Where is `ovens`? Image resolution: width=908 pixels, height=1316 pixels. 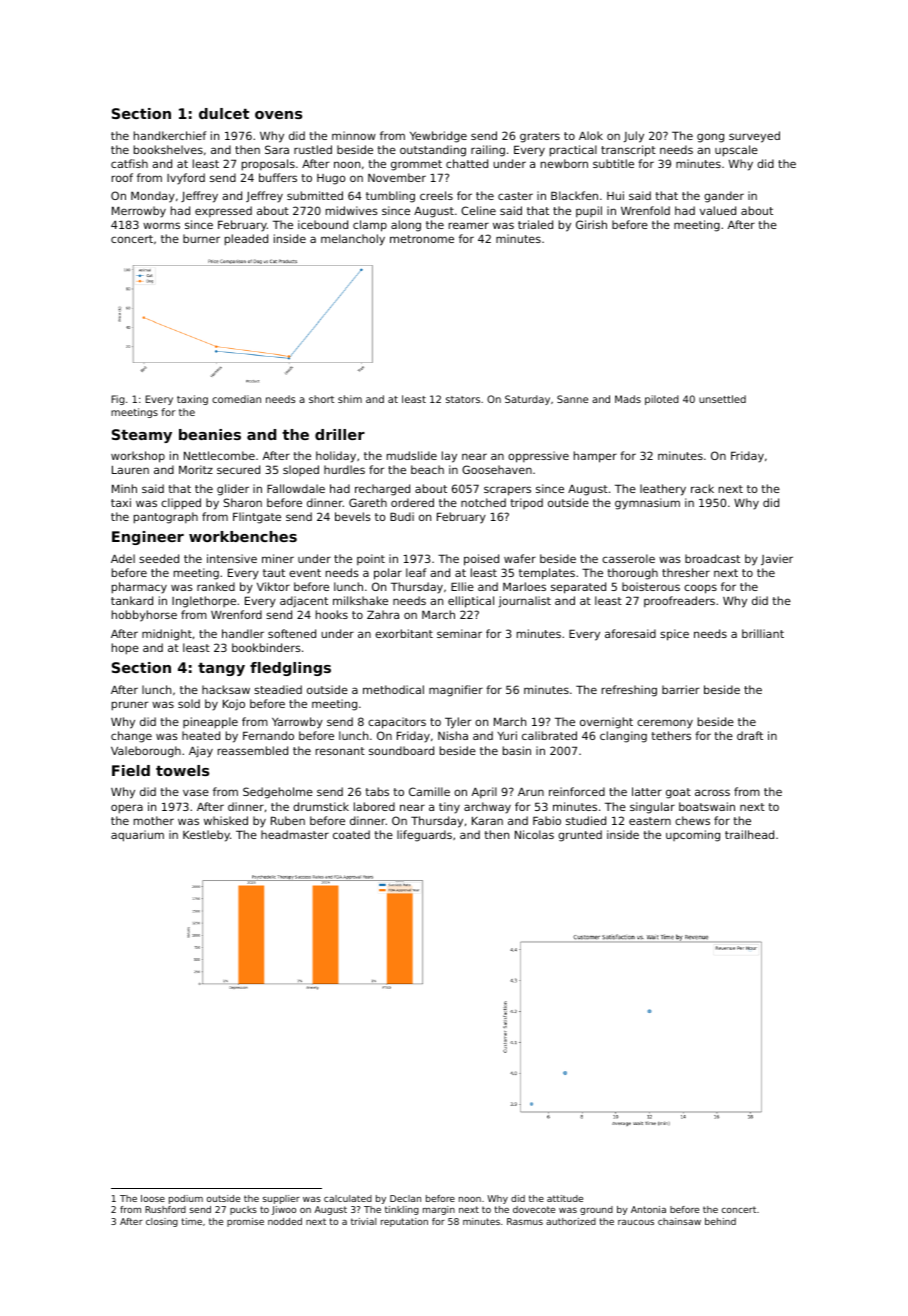
ovens is located at coordinates (278, 115).
